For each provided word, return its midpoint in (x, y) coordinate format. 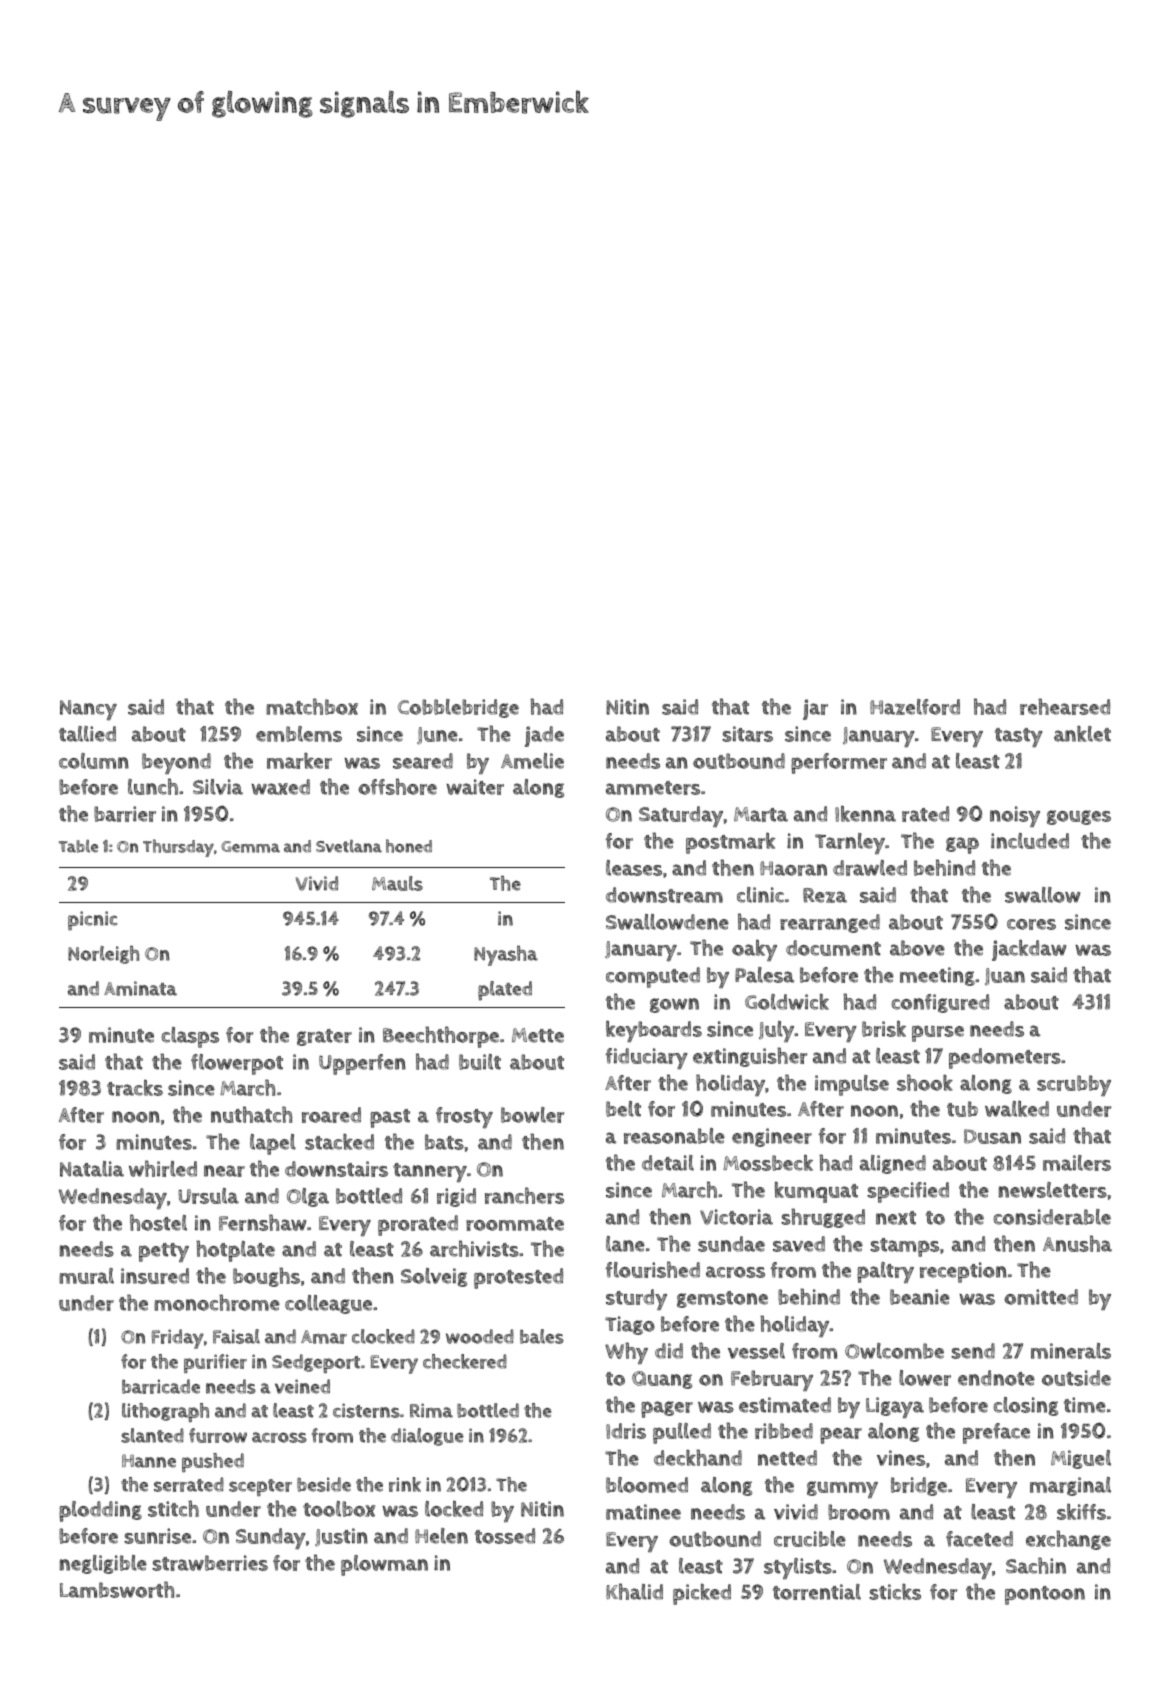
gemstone (722, 1299)
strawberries (210, 1563)
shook (925, 1082)
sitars (747, 734)
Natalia (92, 1169)
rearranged (830, 923)
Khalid (634, 1591)
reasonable (674, 1136)
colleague (328, 1304)
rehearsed (1065, 706)
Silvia (218, 787)
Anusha (1077, 1243)
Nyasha (506, 956)
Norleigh (103, 955)
